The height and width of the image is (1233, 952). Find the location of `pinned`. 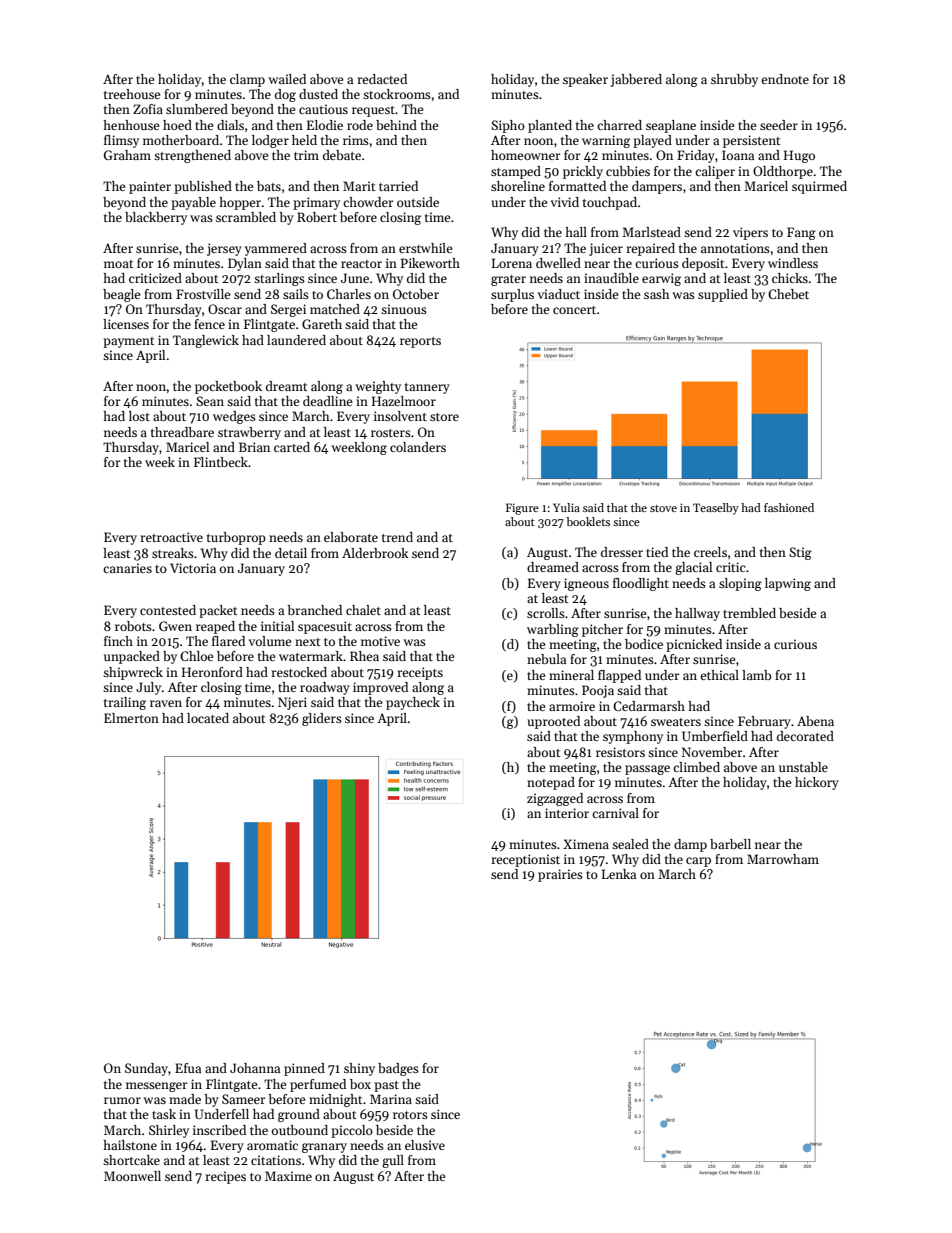

pinned is located at coordinates (304, 1069).
